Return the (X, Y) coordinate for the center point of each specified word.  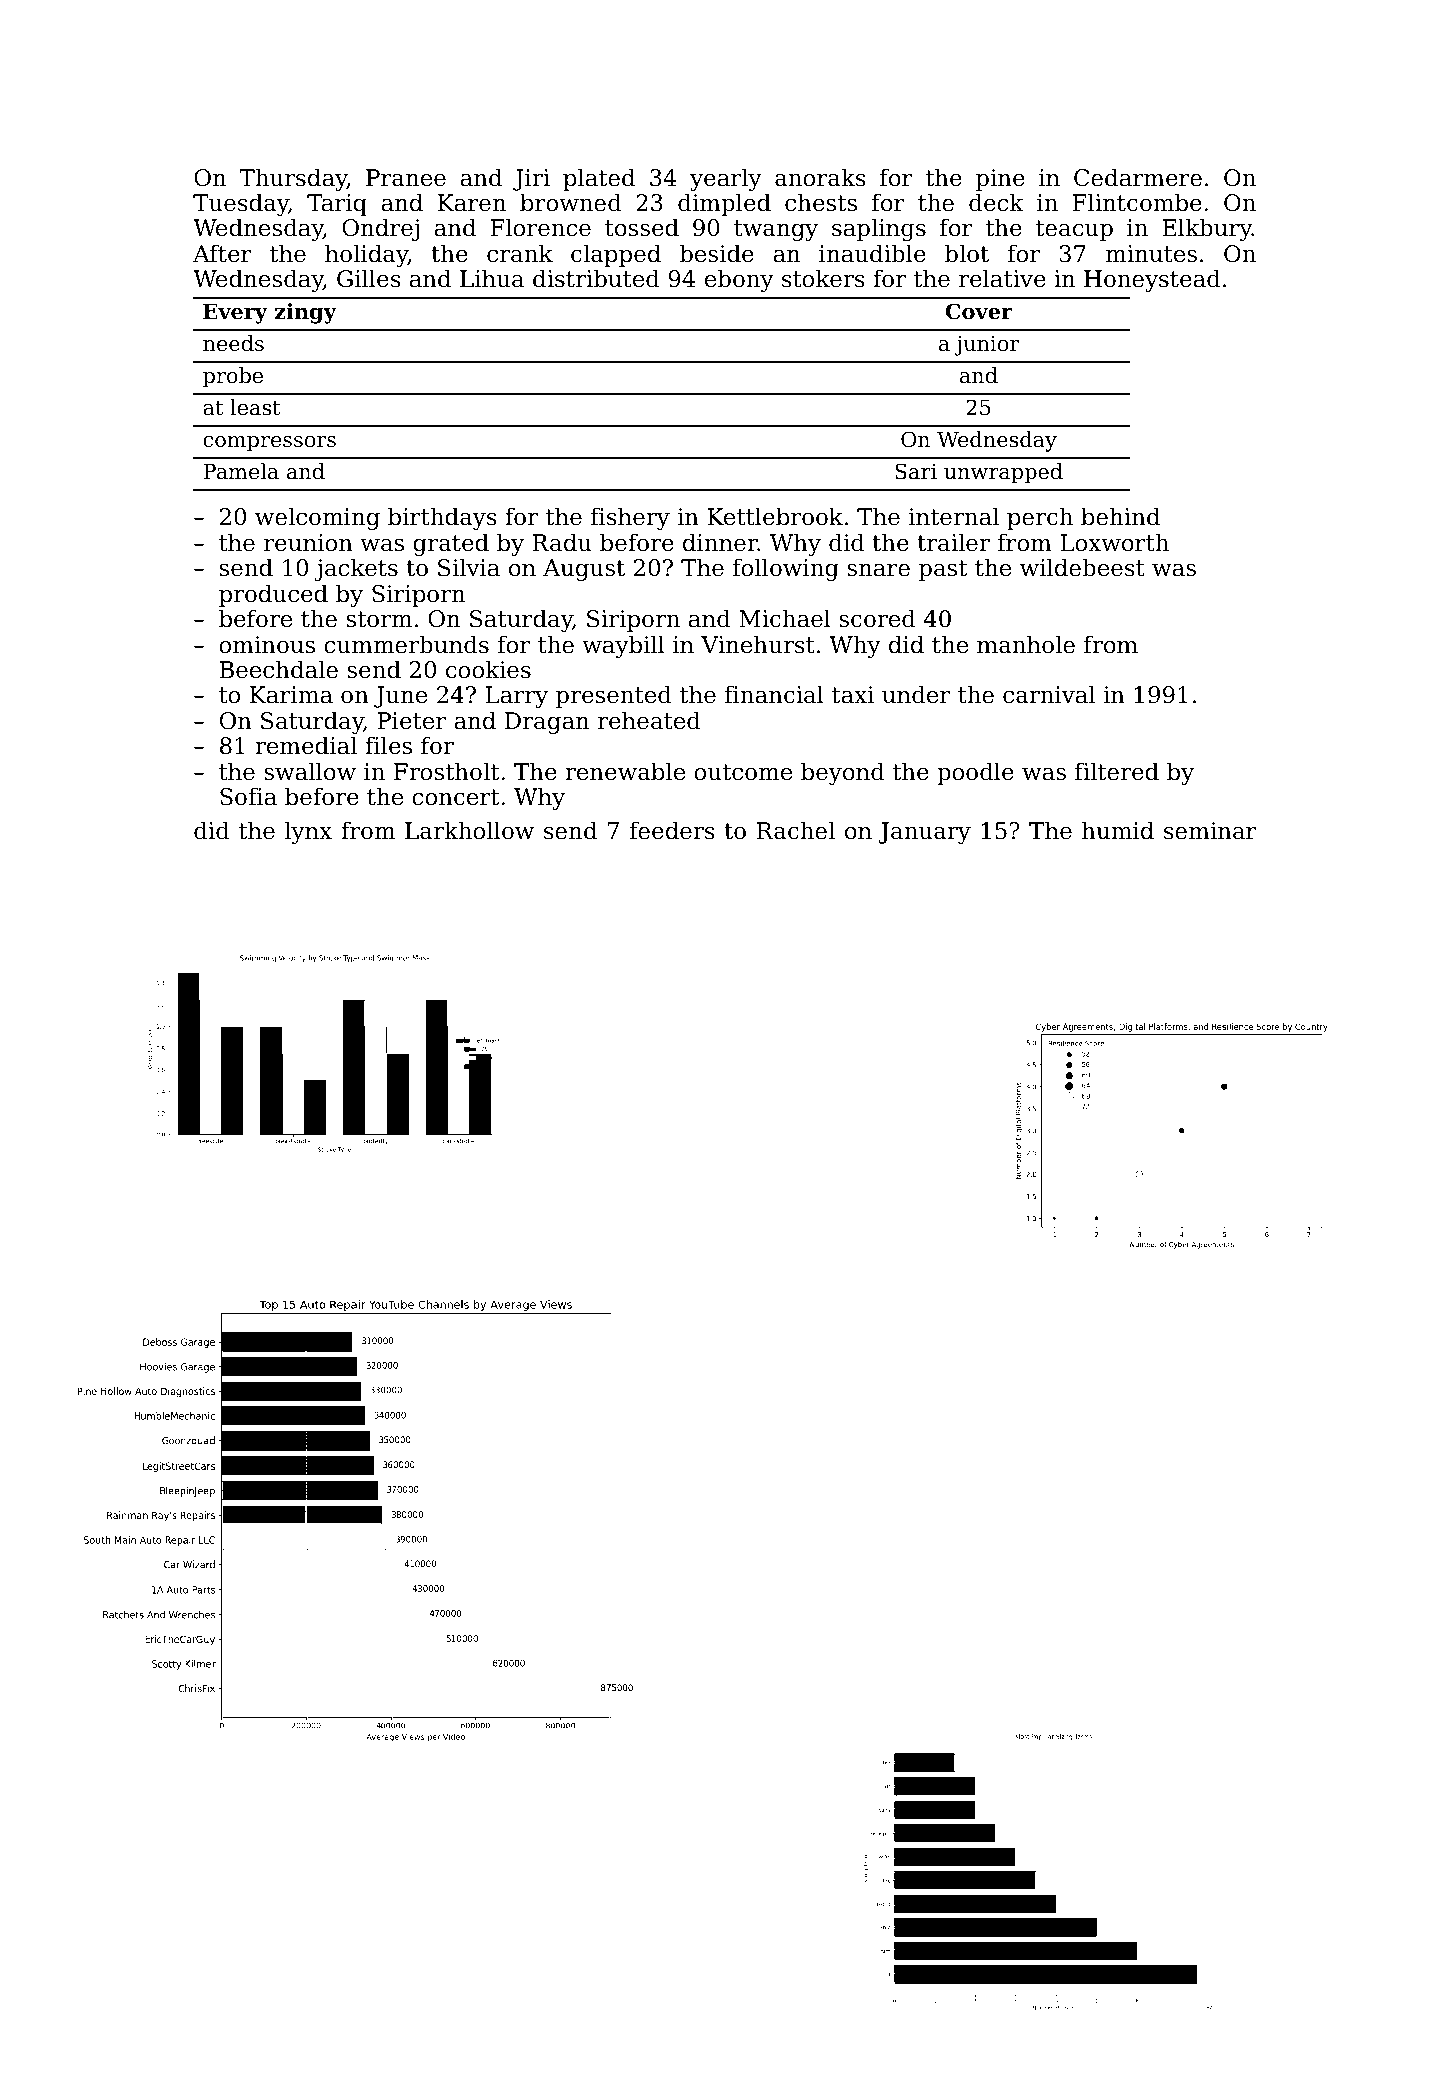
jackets (356, 569)
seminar (1210, 831)
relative (1002, 278)
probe (233, 377)
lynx (308, 832)
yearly (726, 179)
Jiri (531, 180)
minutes (1151, 254)
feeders (672, 830)
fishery (630, 518)
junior (986, 346)
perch (1040, 518)
